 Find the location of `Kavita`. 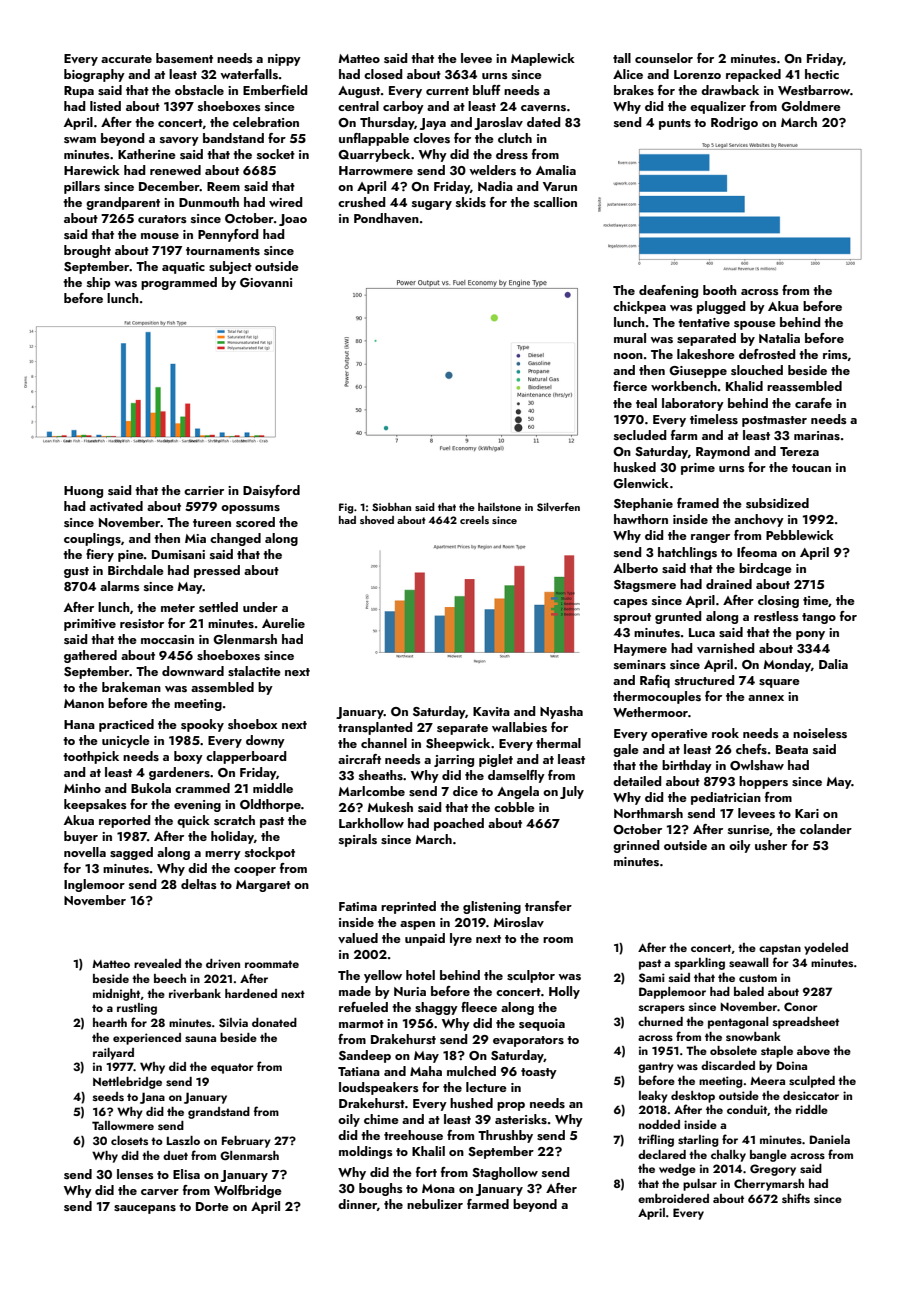

Kavita is located at coordinates (491, 711).
